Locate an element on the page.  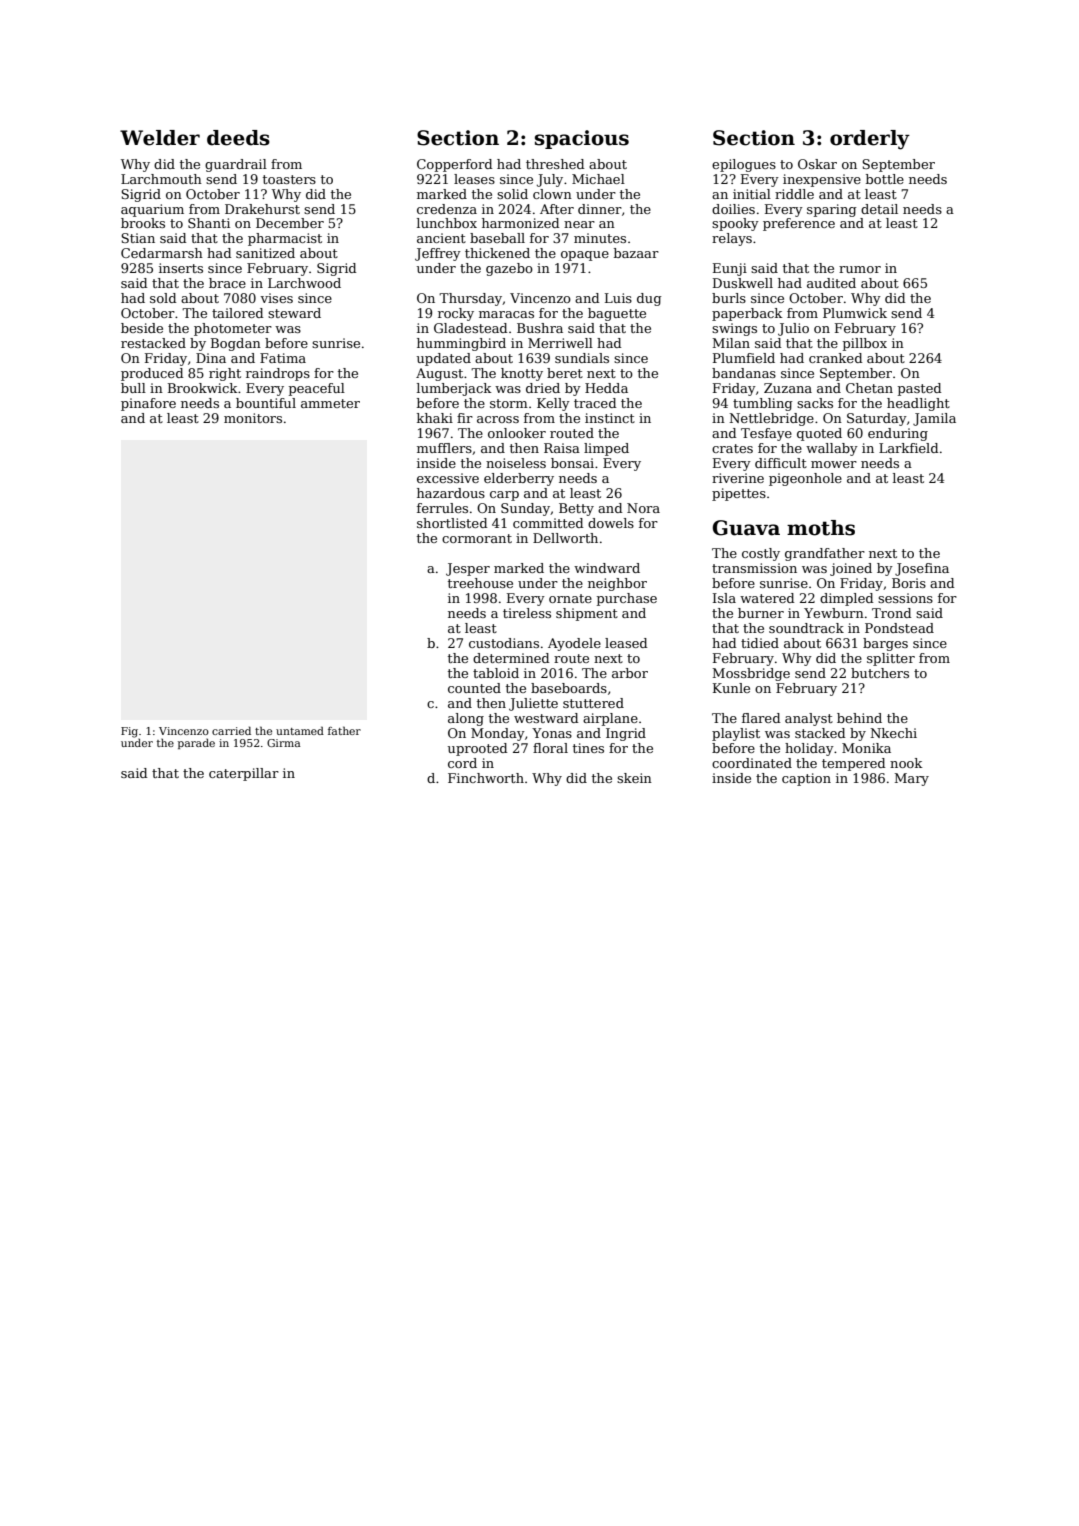
Tesfaye is located at coordinates (766, 434).
